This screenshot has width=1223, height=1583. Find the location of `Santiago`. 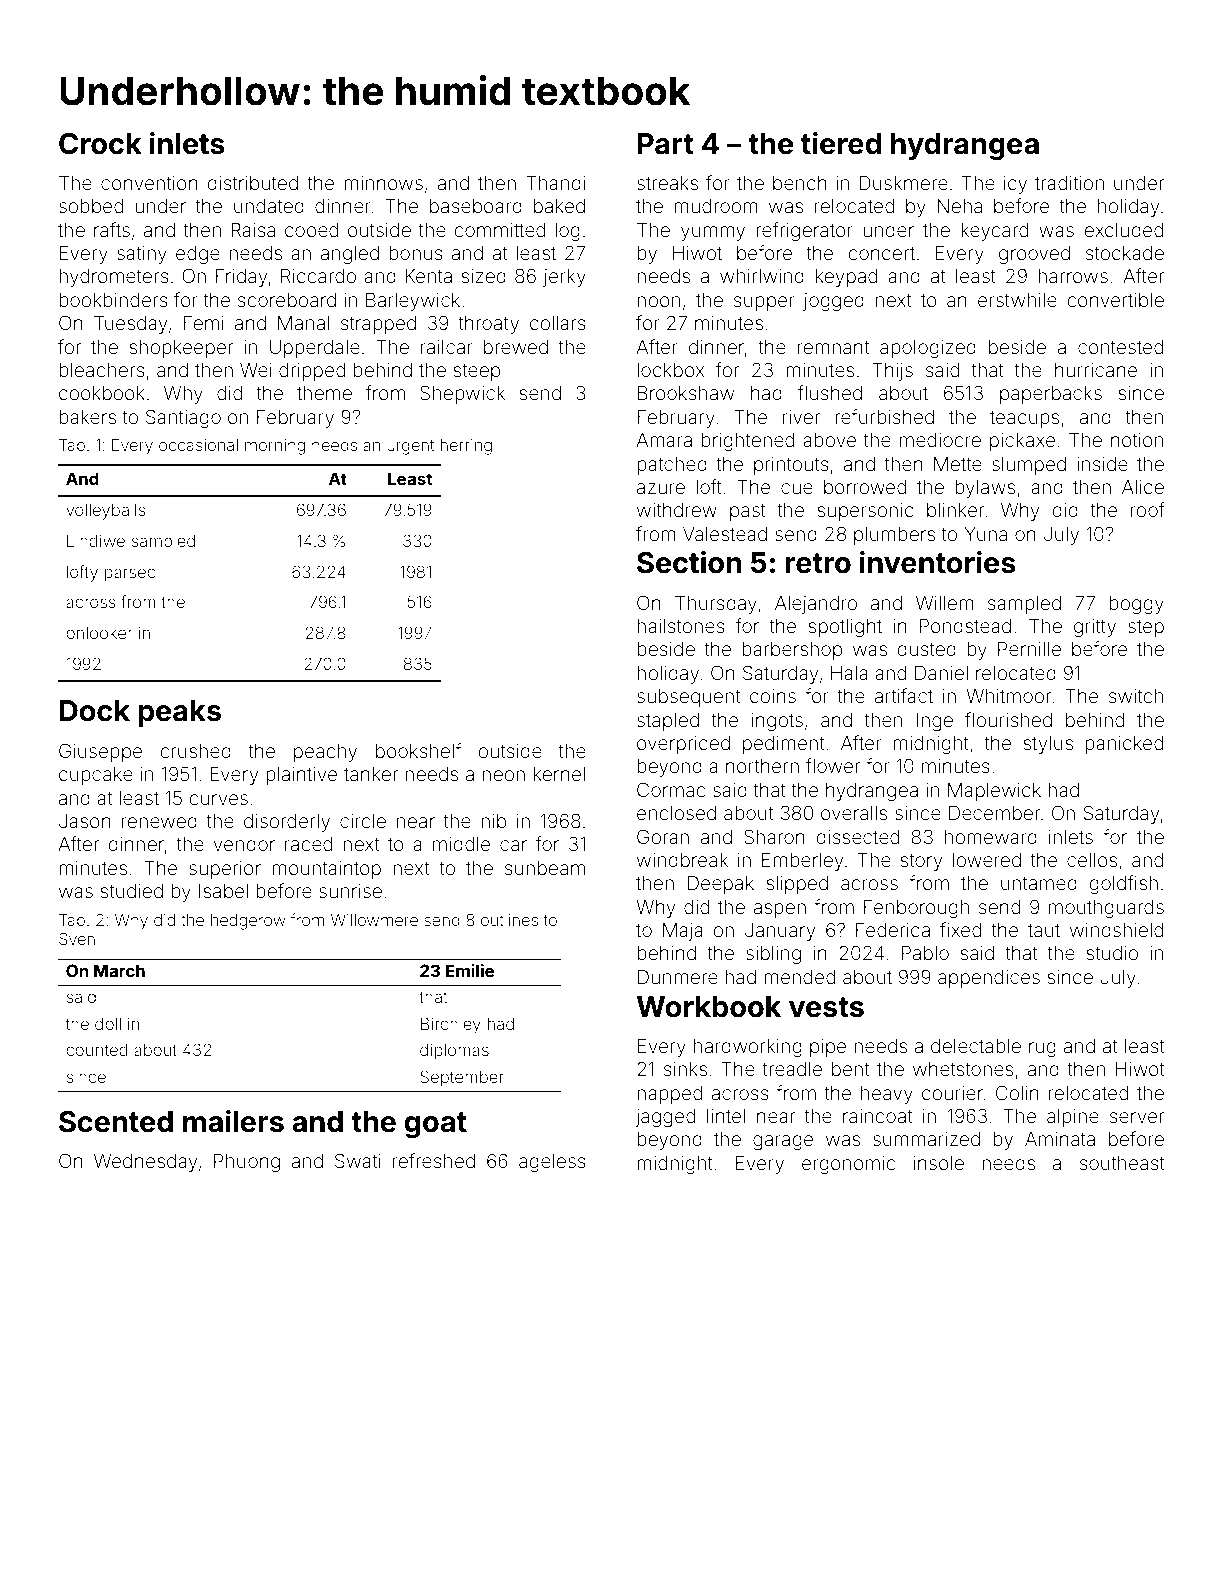

Santiago is located at coordinates (183, 418).
